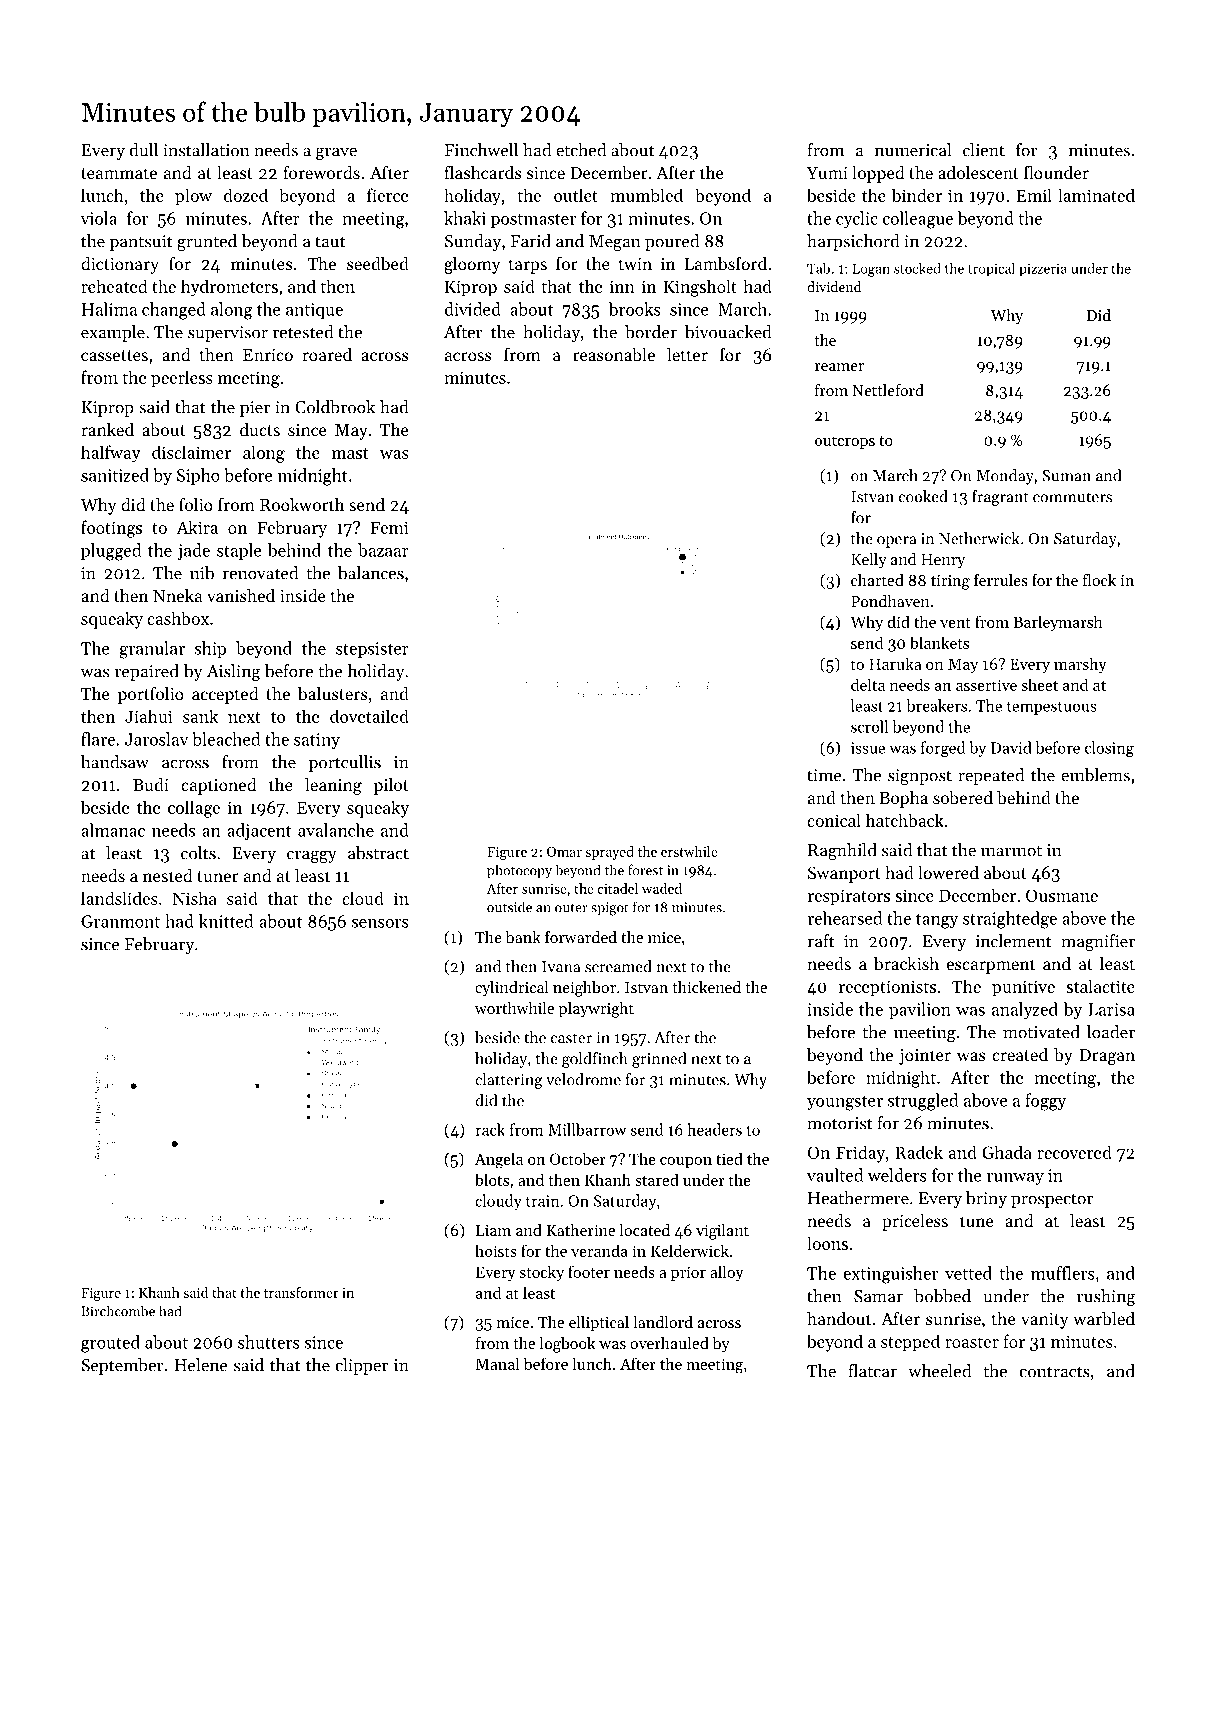 Image resolution: width=1216 pixels, height=1720 pixels. I want to click on worthwhile, so click(514, 1008).
